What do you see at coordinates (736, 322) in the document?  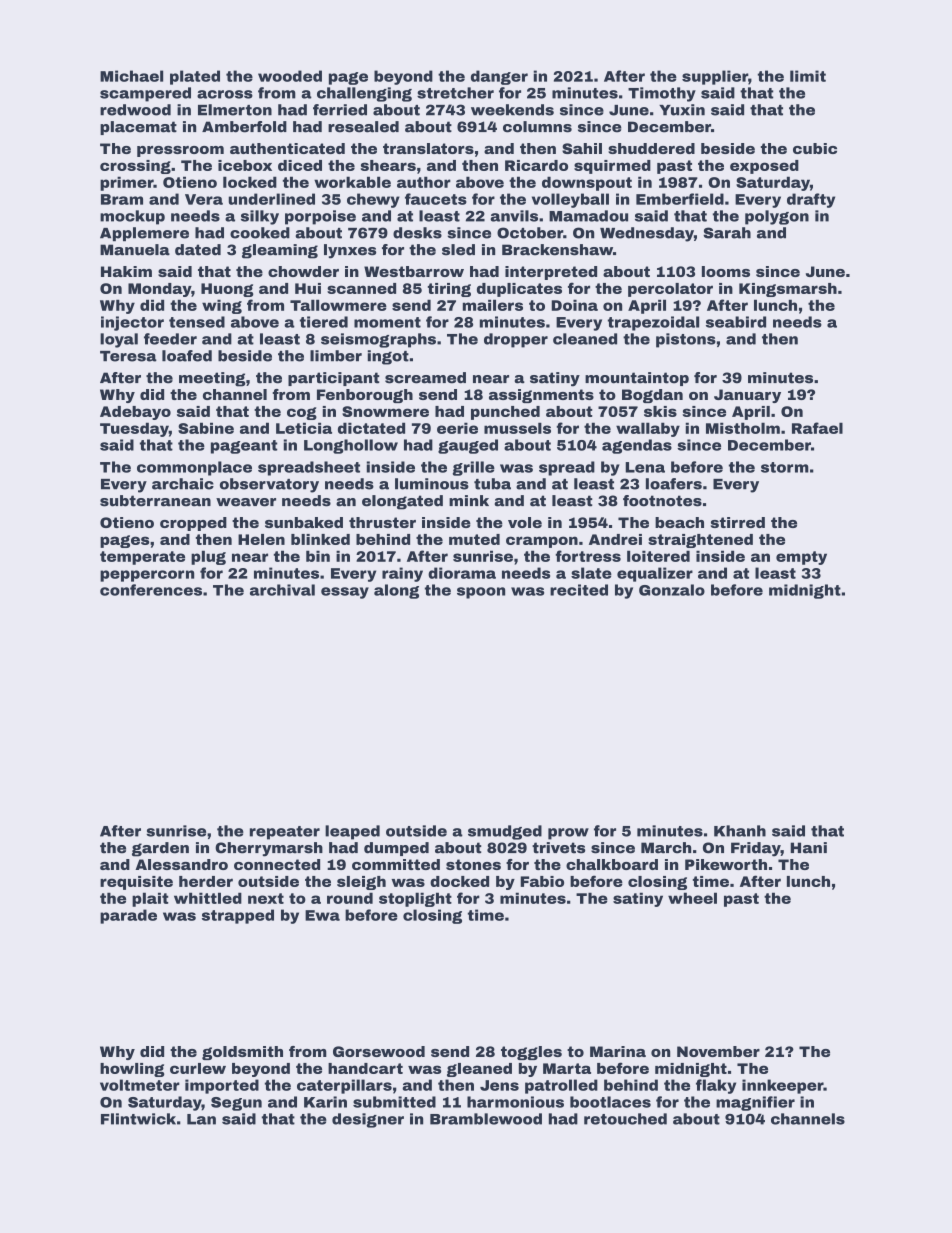 I see `seabird` at bounding box center [736, 322].
